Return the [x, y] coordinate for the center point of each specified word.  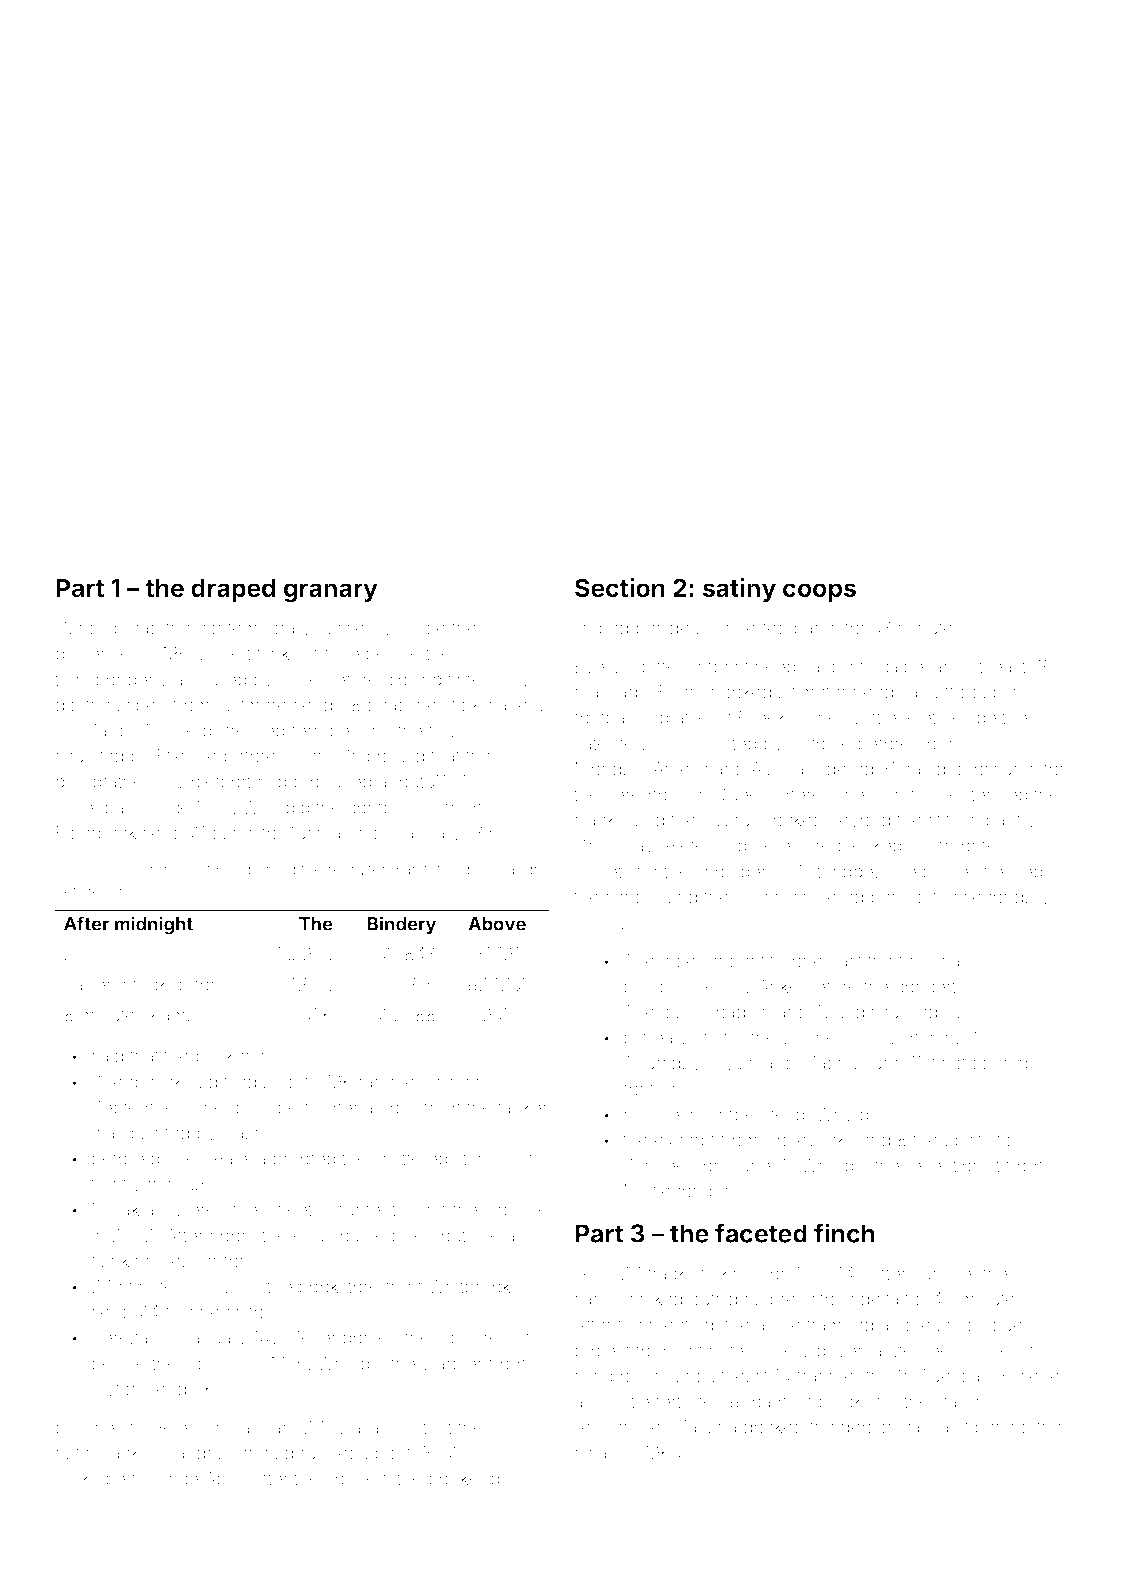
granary [331, 593]
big [636, 1039]
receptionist [953, 1167]
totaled [446, 869]
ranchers [395, 1082]
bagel [816, 630]
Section [620, 588]
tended [999, 794]
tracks [671, 1273]
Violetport [213, 783]
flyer [139, 1185]
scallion [213, 1363]
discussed [896, 1012]
